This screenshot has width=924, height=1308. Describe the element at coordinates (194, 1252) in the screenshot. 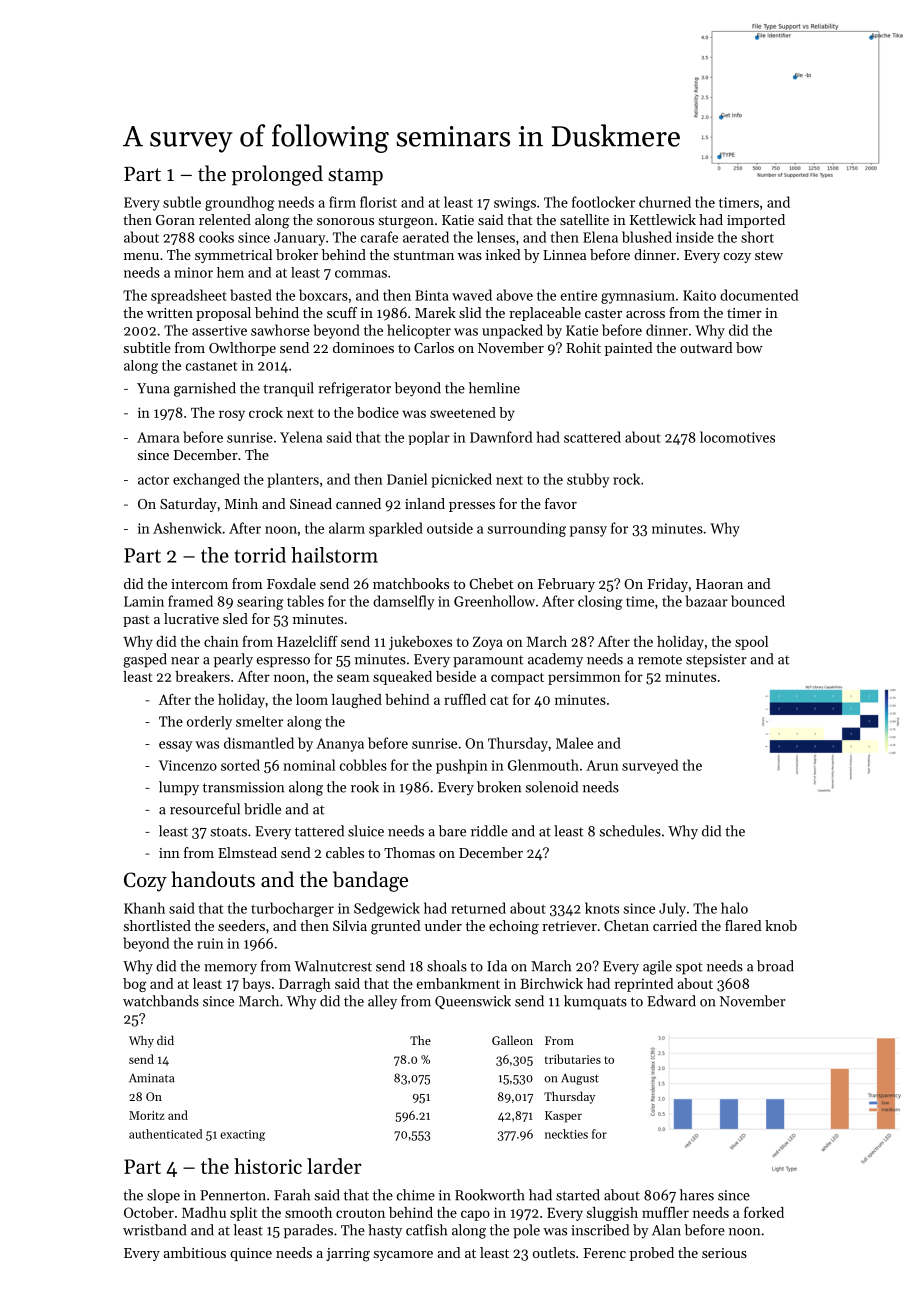

I see `ambitious` at that location.
